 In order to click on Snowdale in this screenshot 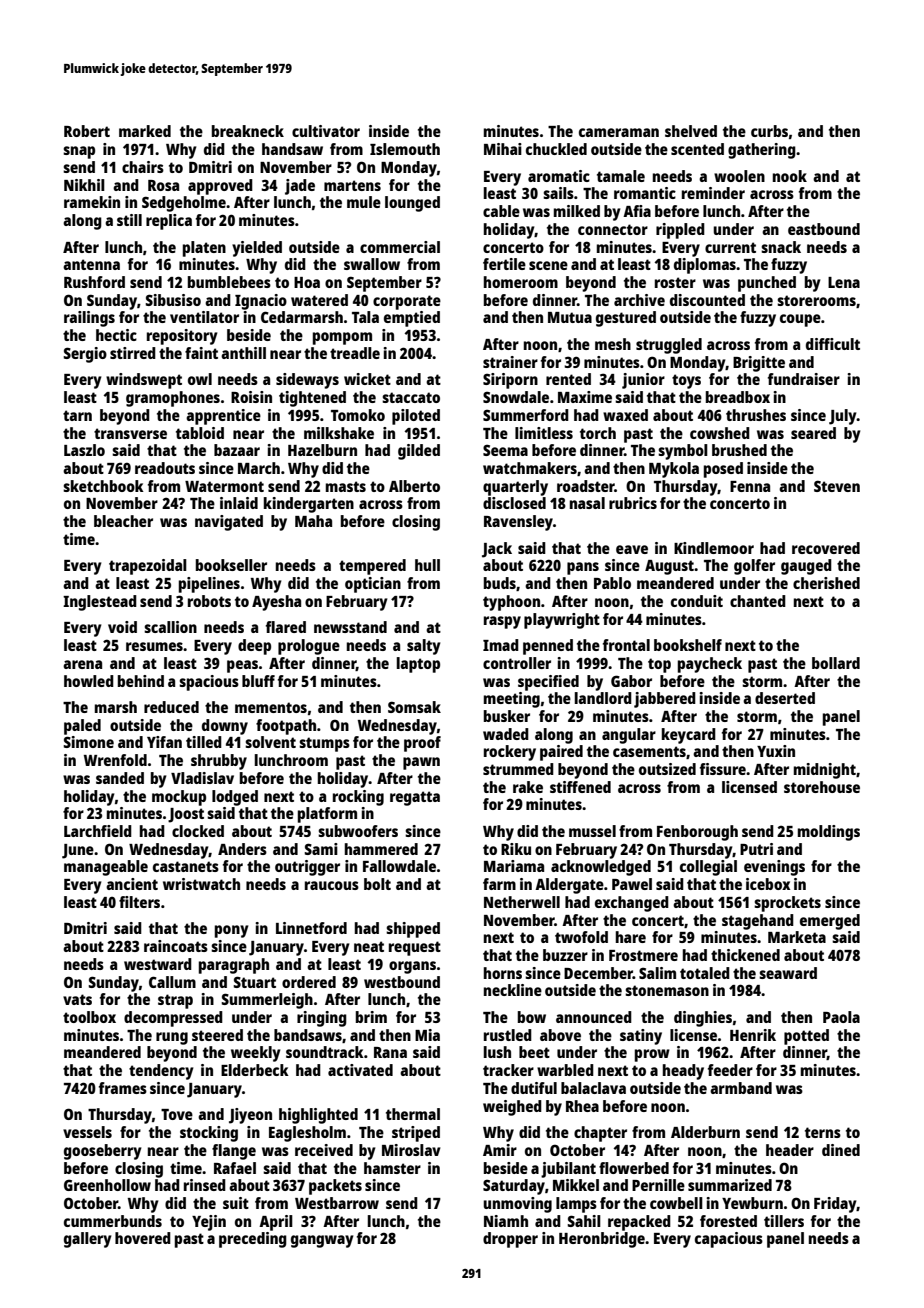, I will do `click(516, 397)`.
